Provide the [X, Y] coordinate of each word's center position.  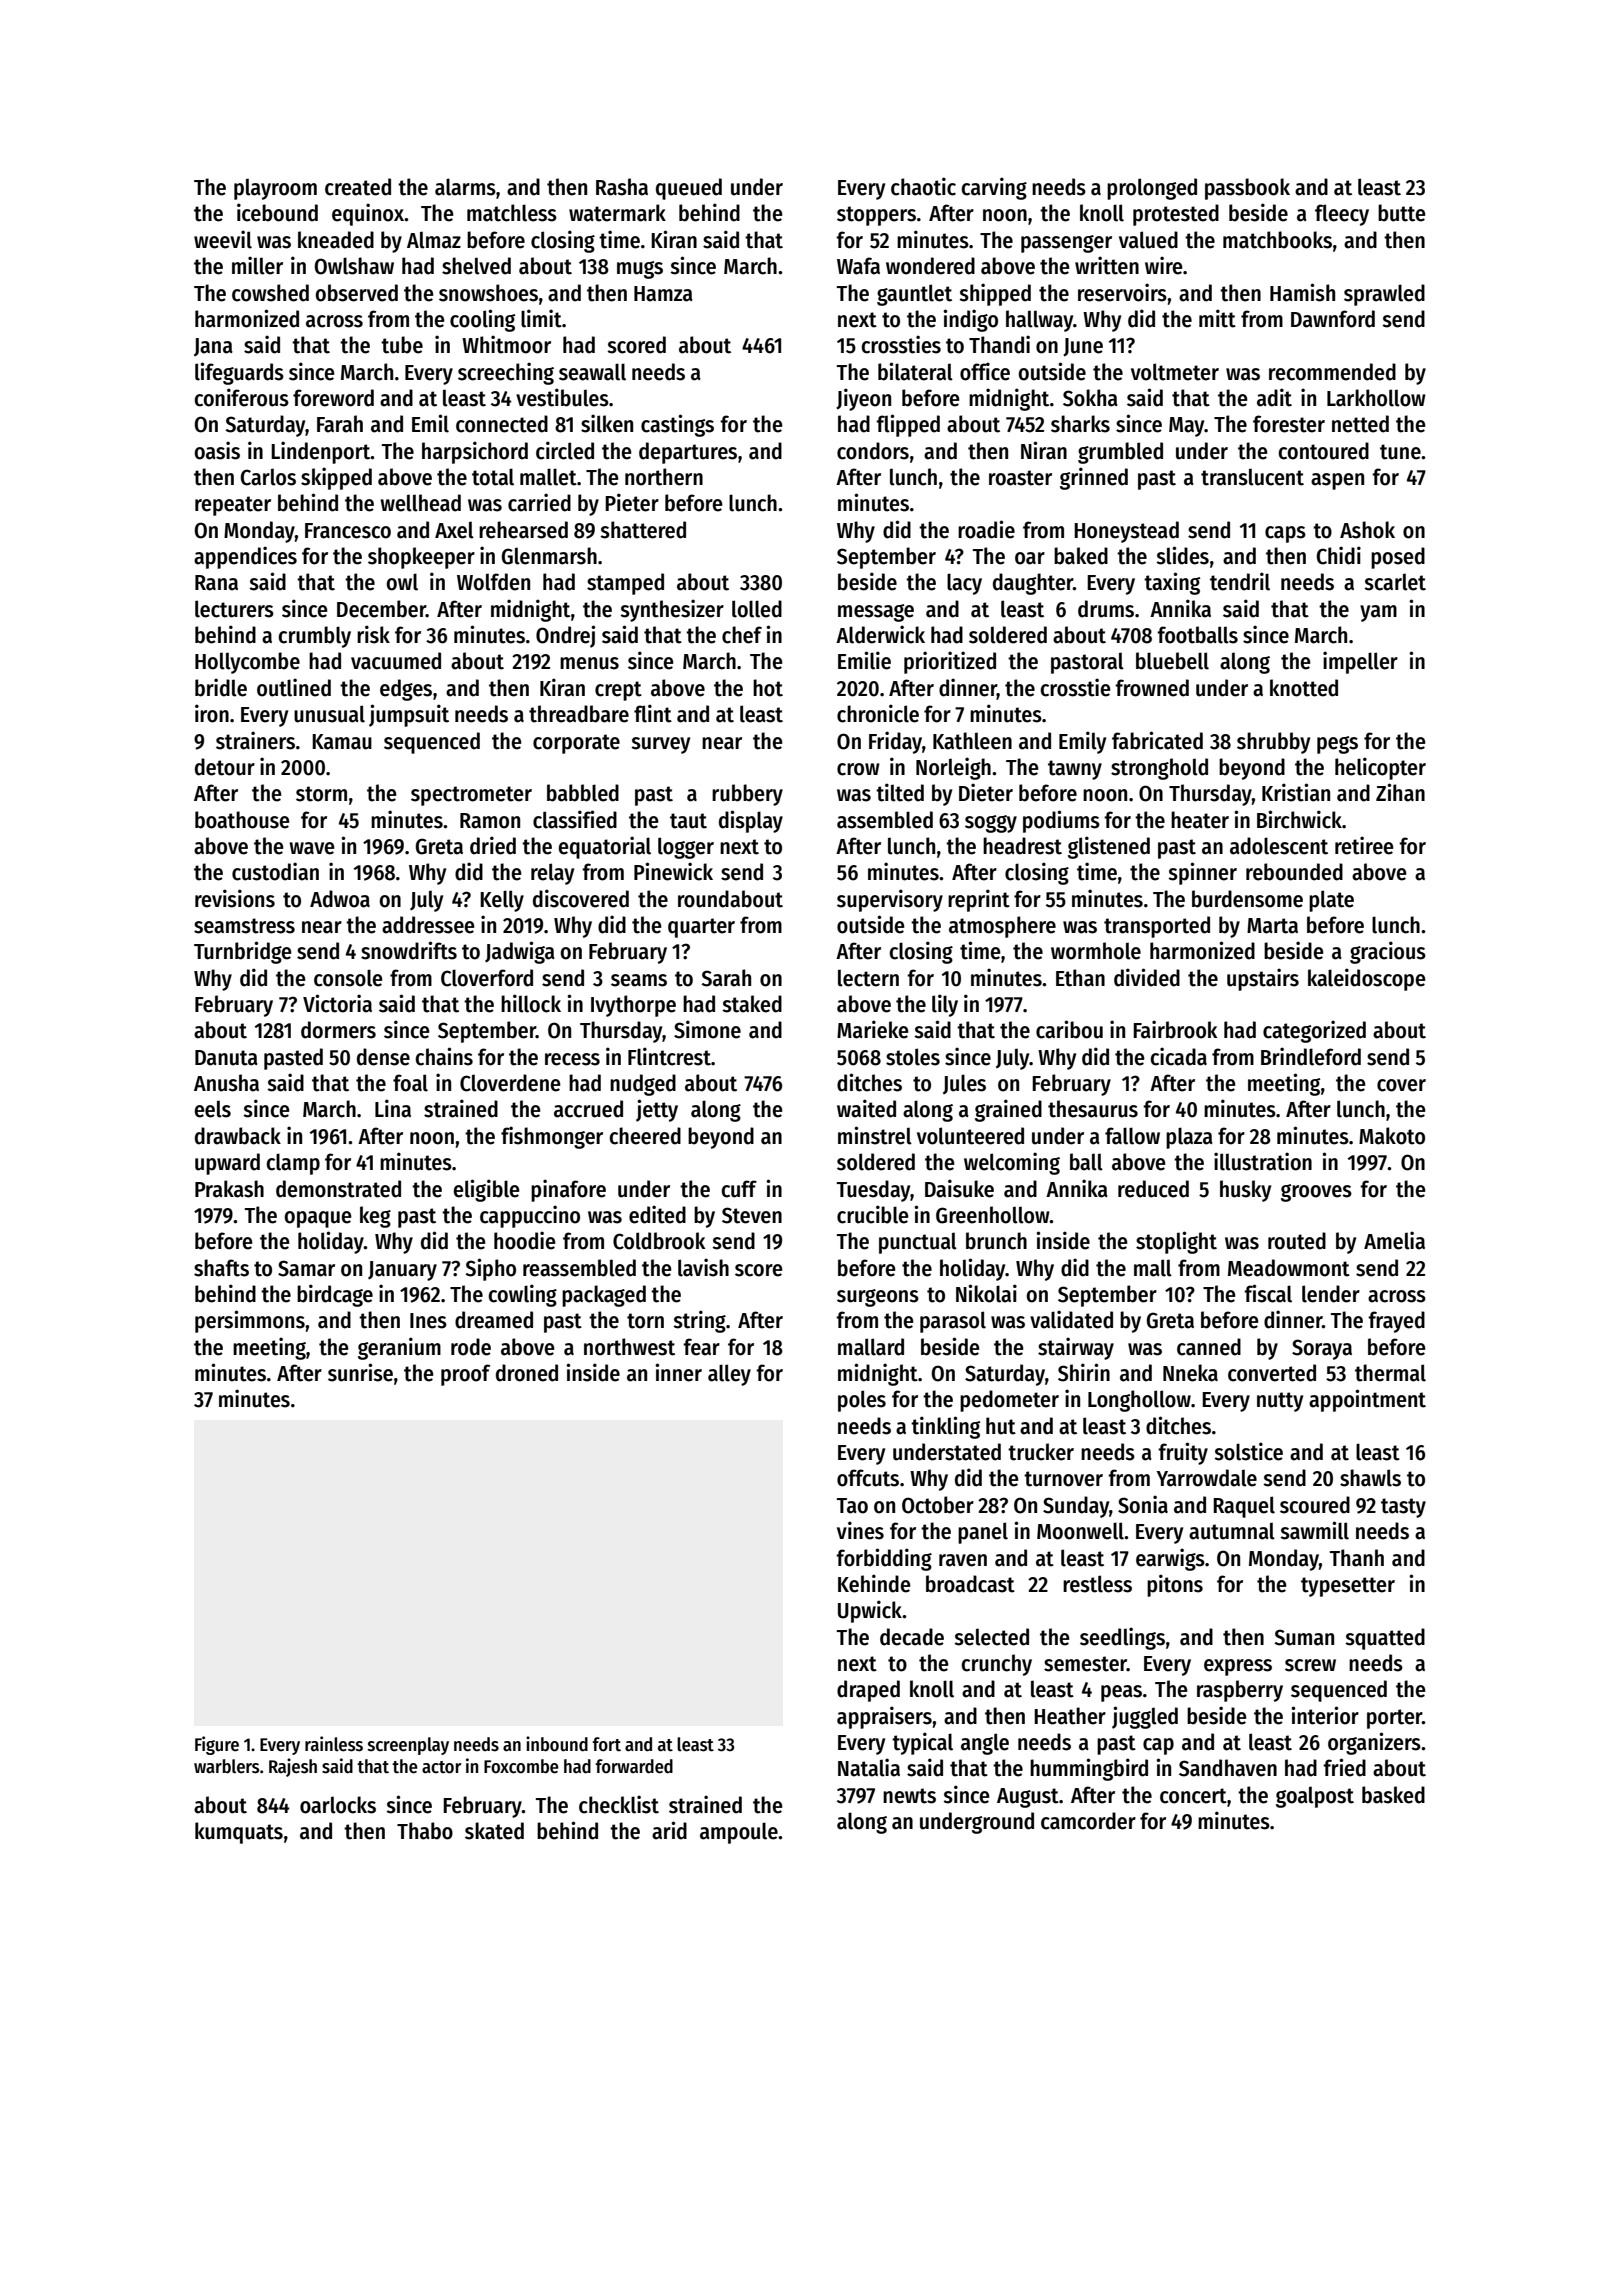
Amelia [1394, 1240]
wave [312, 848]
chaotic [923, 186]
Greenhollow [993, 1215]
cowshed [270, 293]
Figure [217, 1745]
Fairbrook [1175, 1029]
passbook [1247, 189]
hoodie [525, 1240]
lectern [868, 978]
